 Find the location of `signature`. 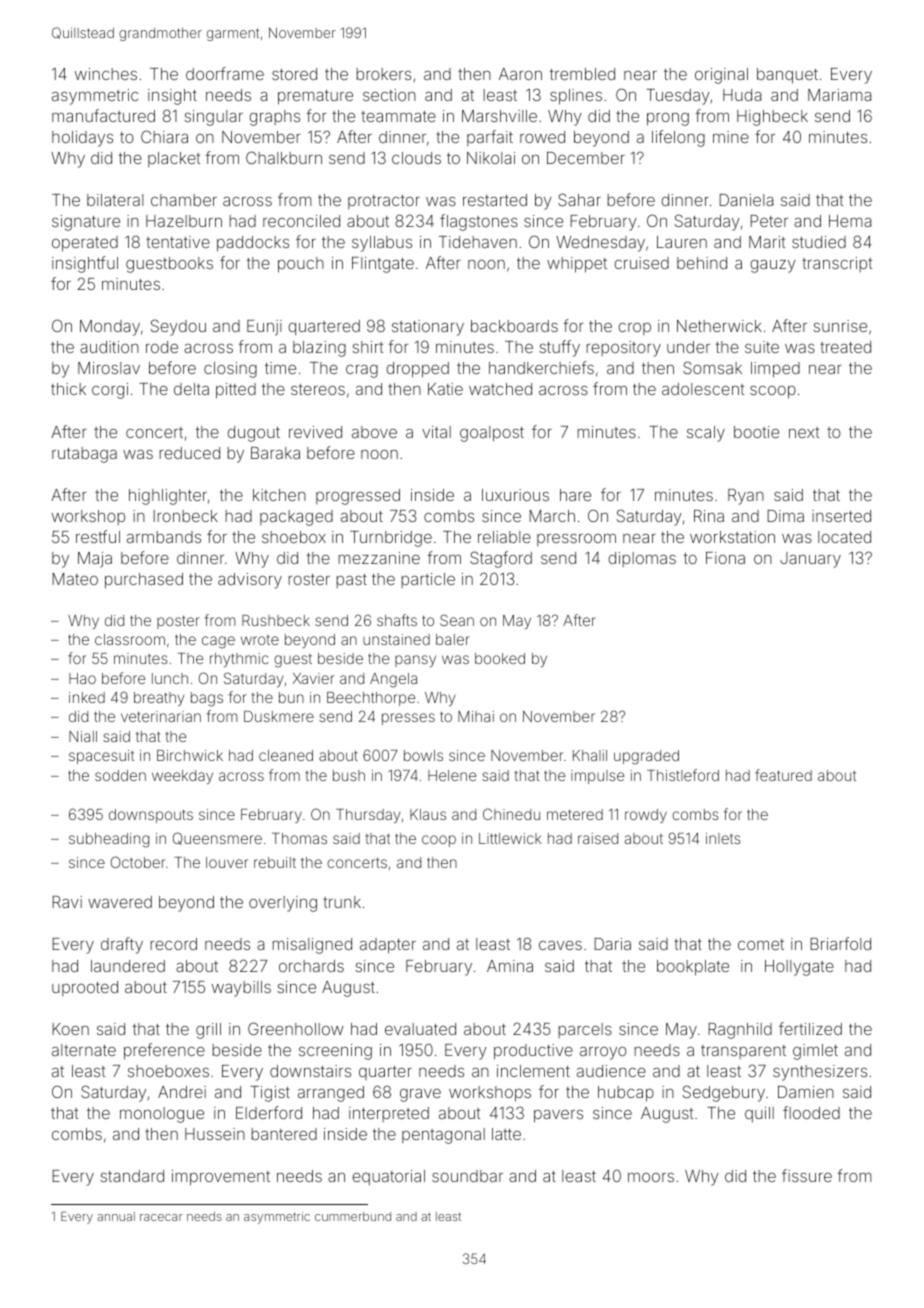

signature is located at coordinates (86, 223).
